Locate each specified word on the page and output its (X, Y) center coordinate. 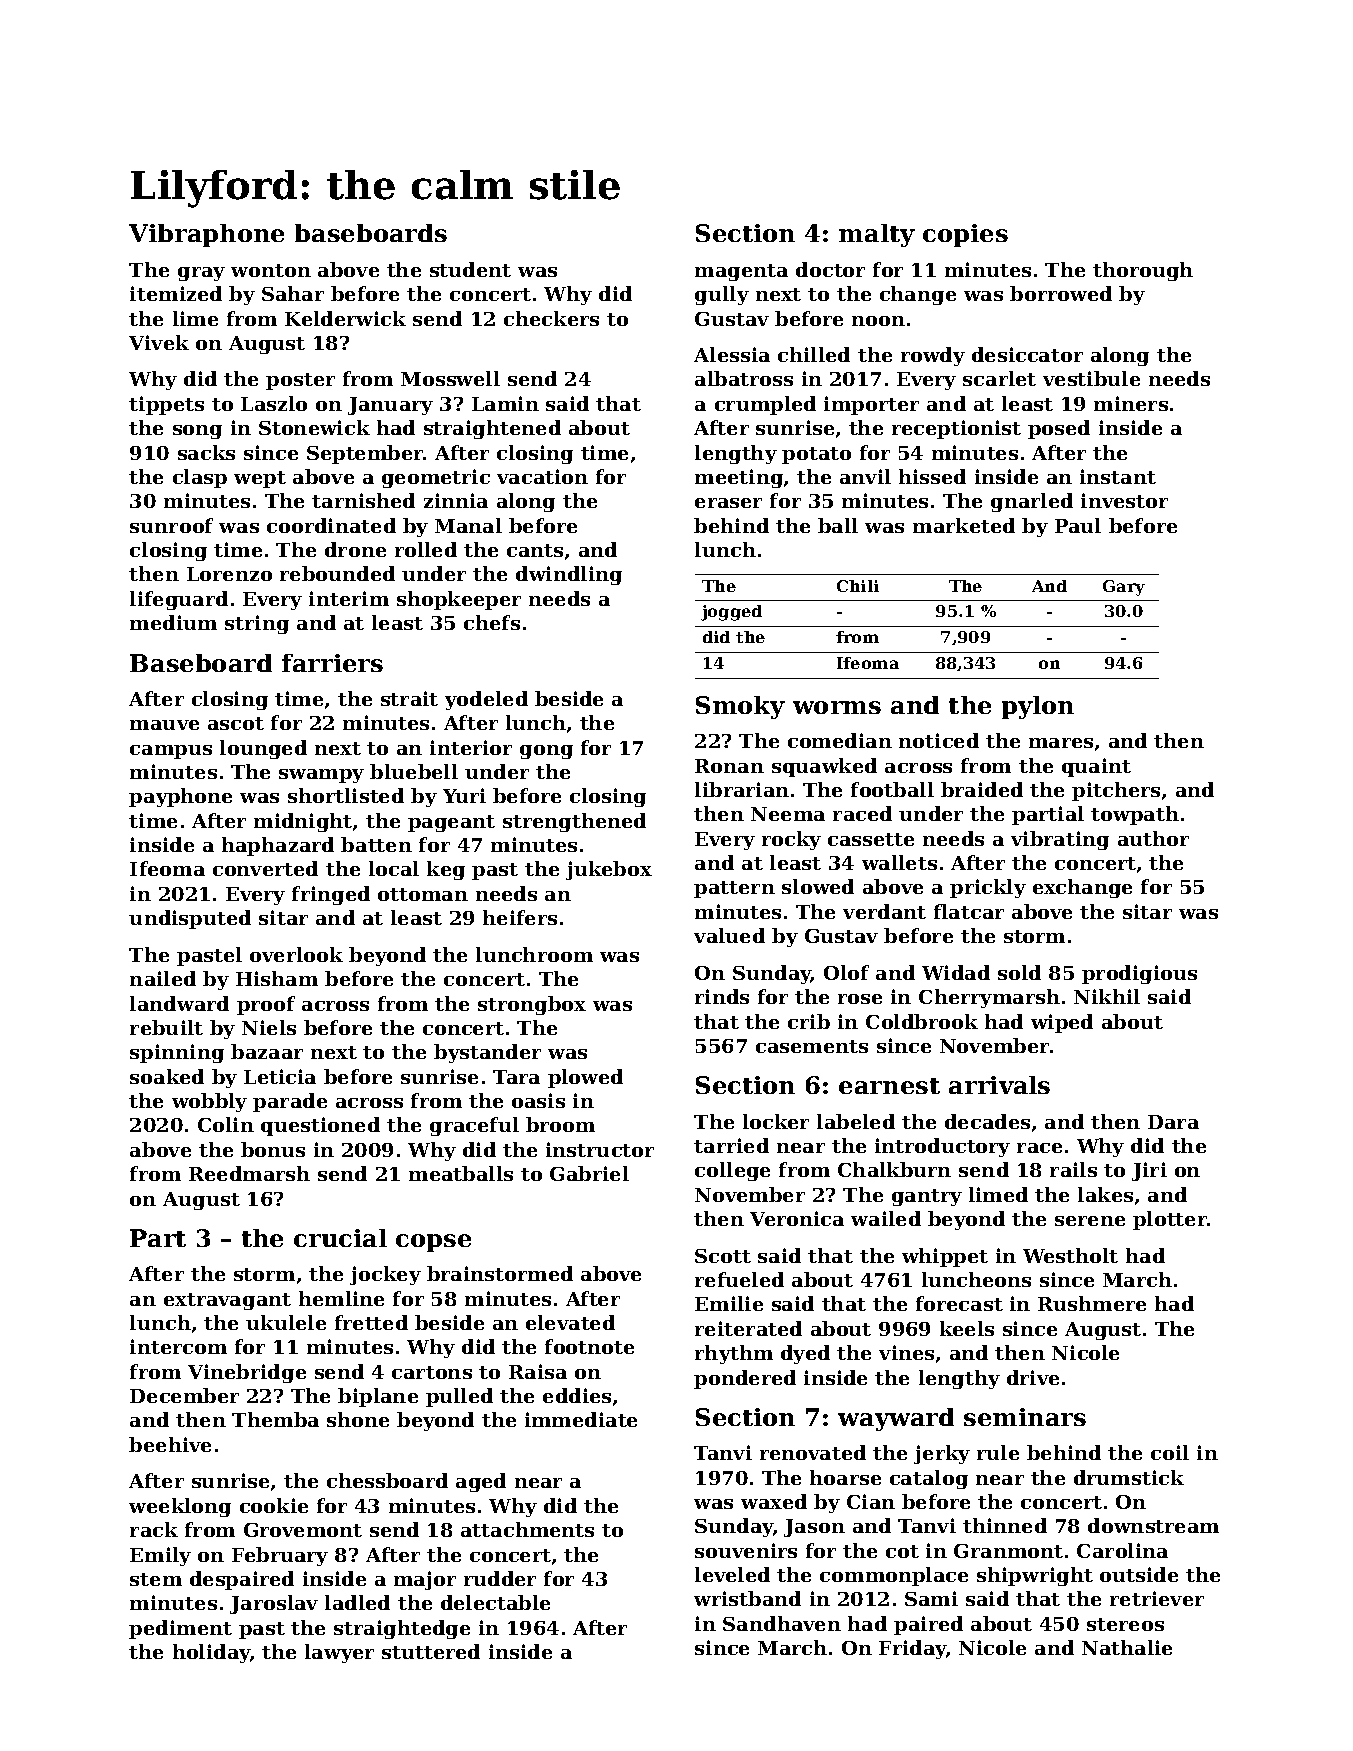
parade (290, 1102)
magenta (741, 272)
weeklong (180, 1507)
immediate (581, 1419)
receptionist (956, 429)
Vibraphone (206, 235)
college (732, 1171)
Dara (1173, 1122)
